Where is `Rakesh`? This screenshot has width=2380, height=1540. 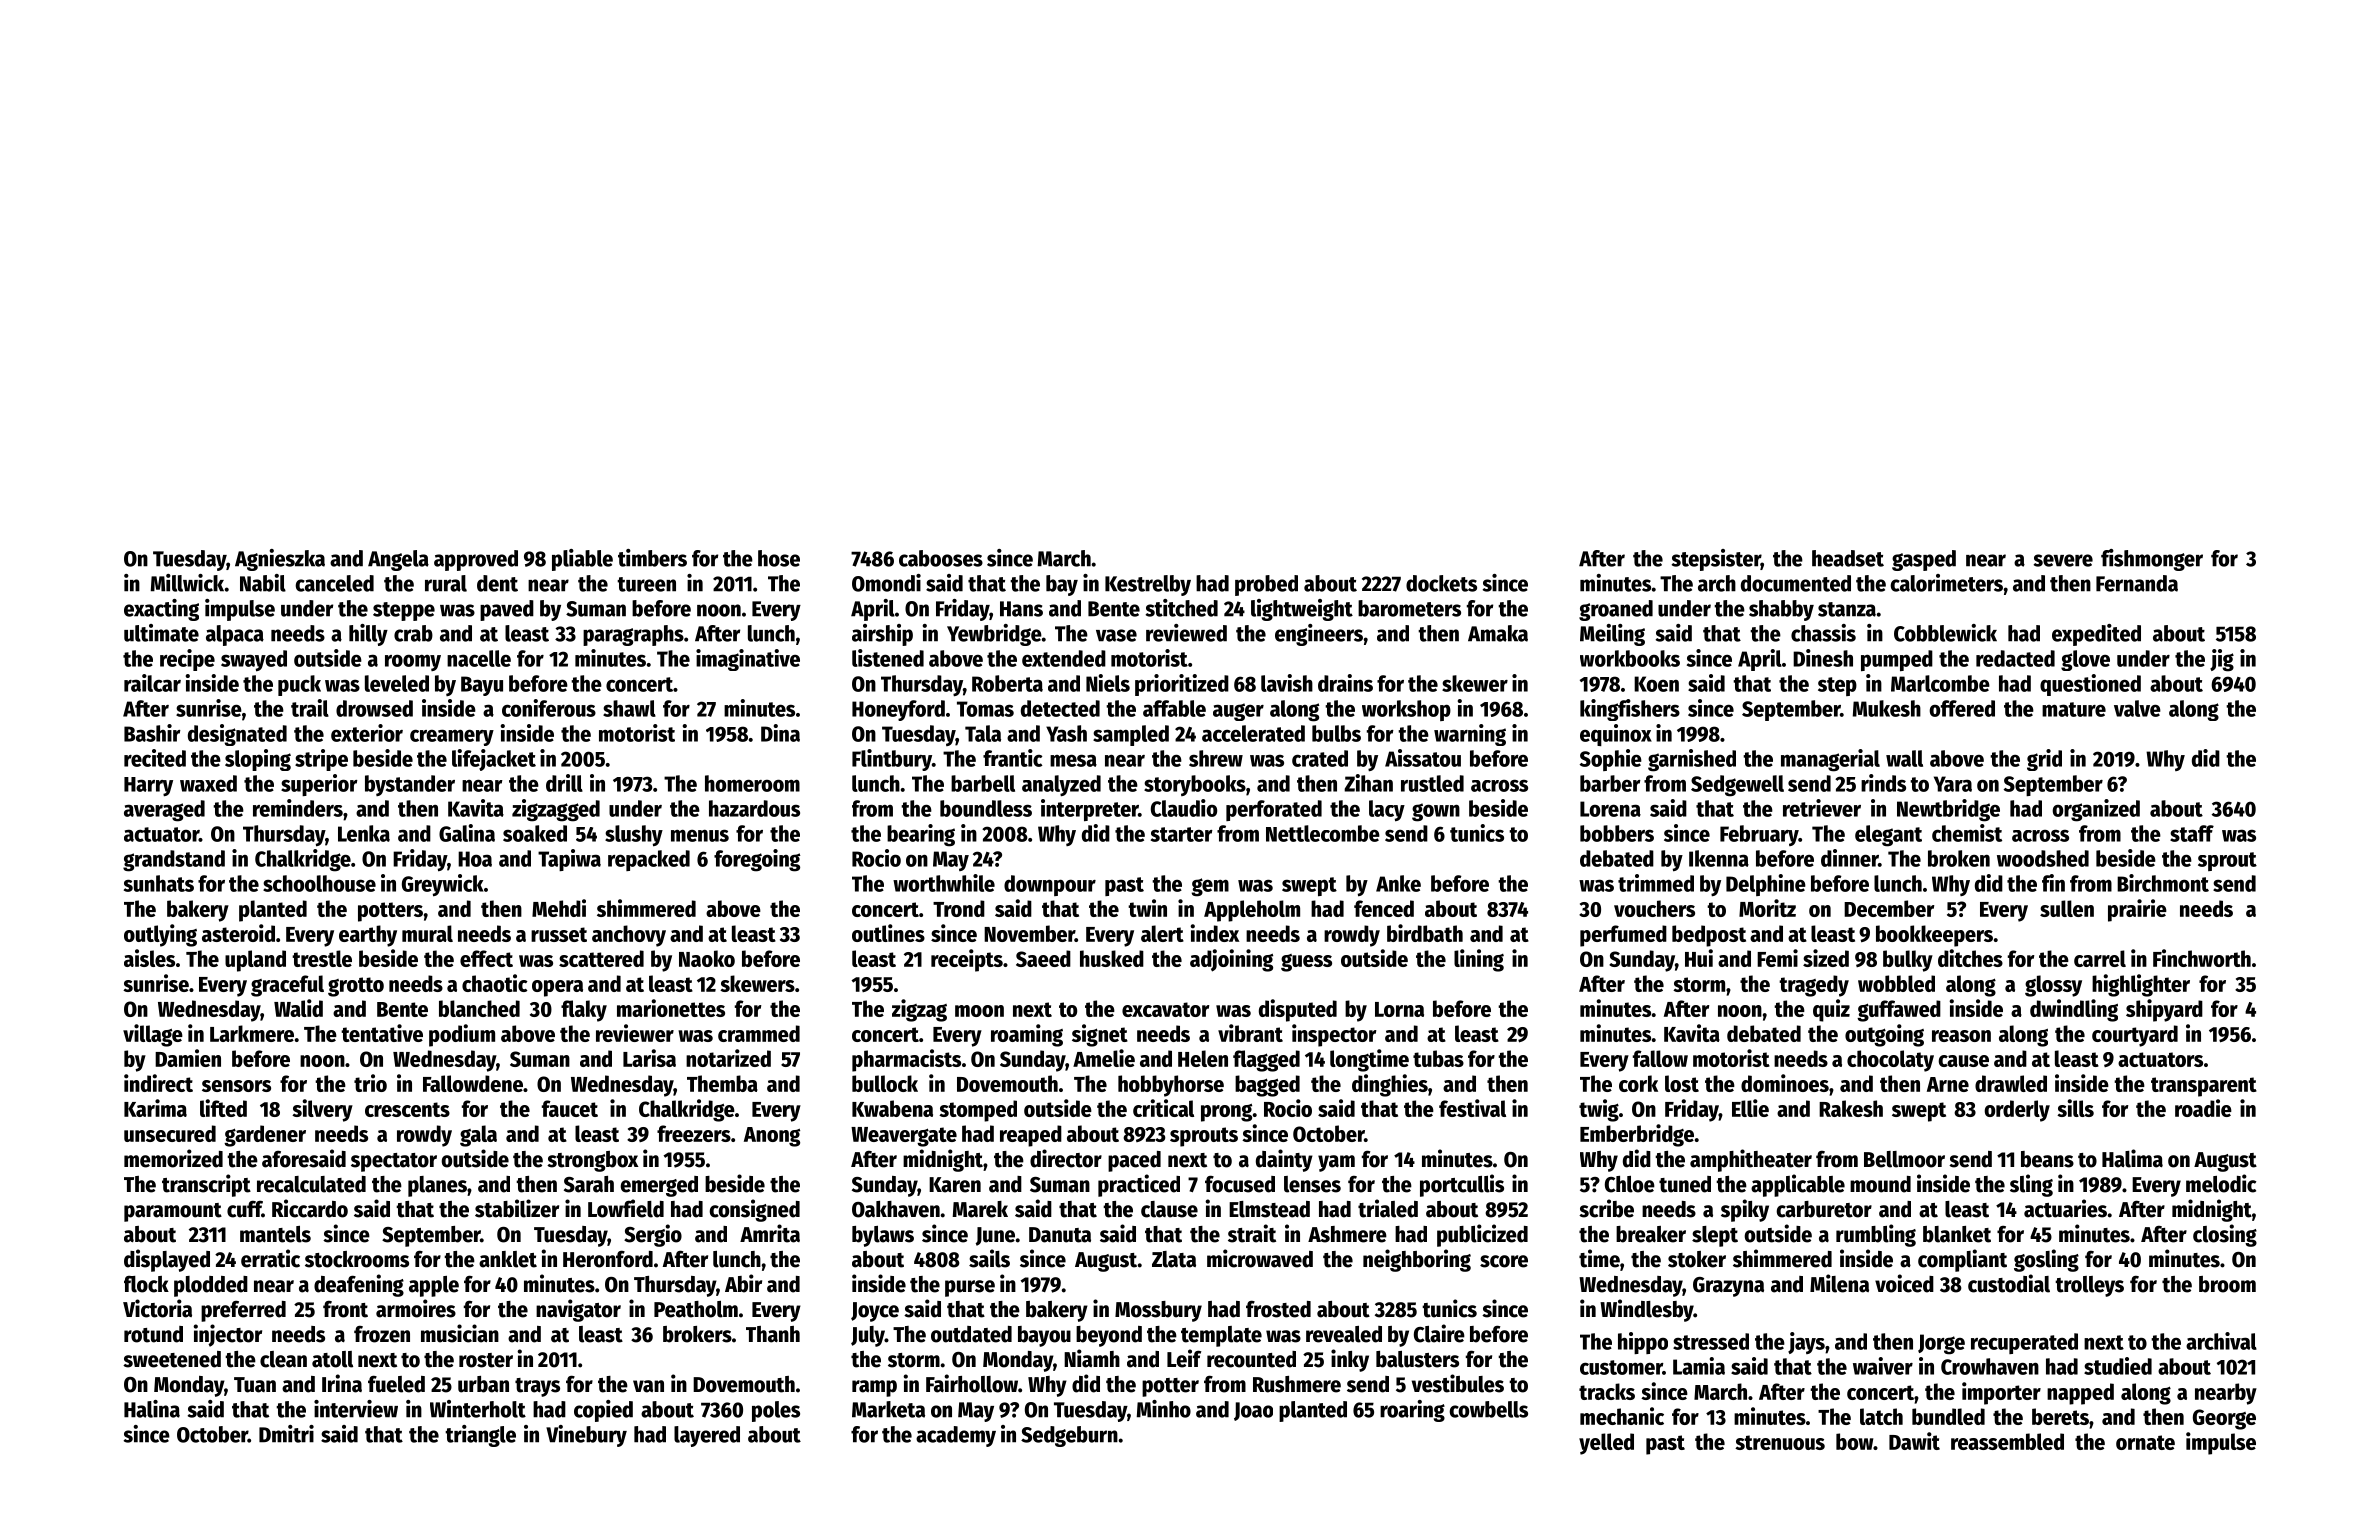 Rakesh is located at coordinates (1851, 1108).
